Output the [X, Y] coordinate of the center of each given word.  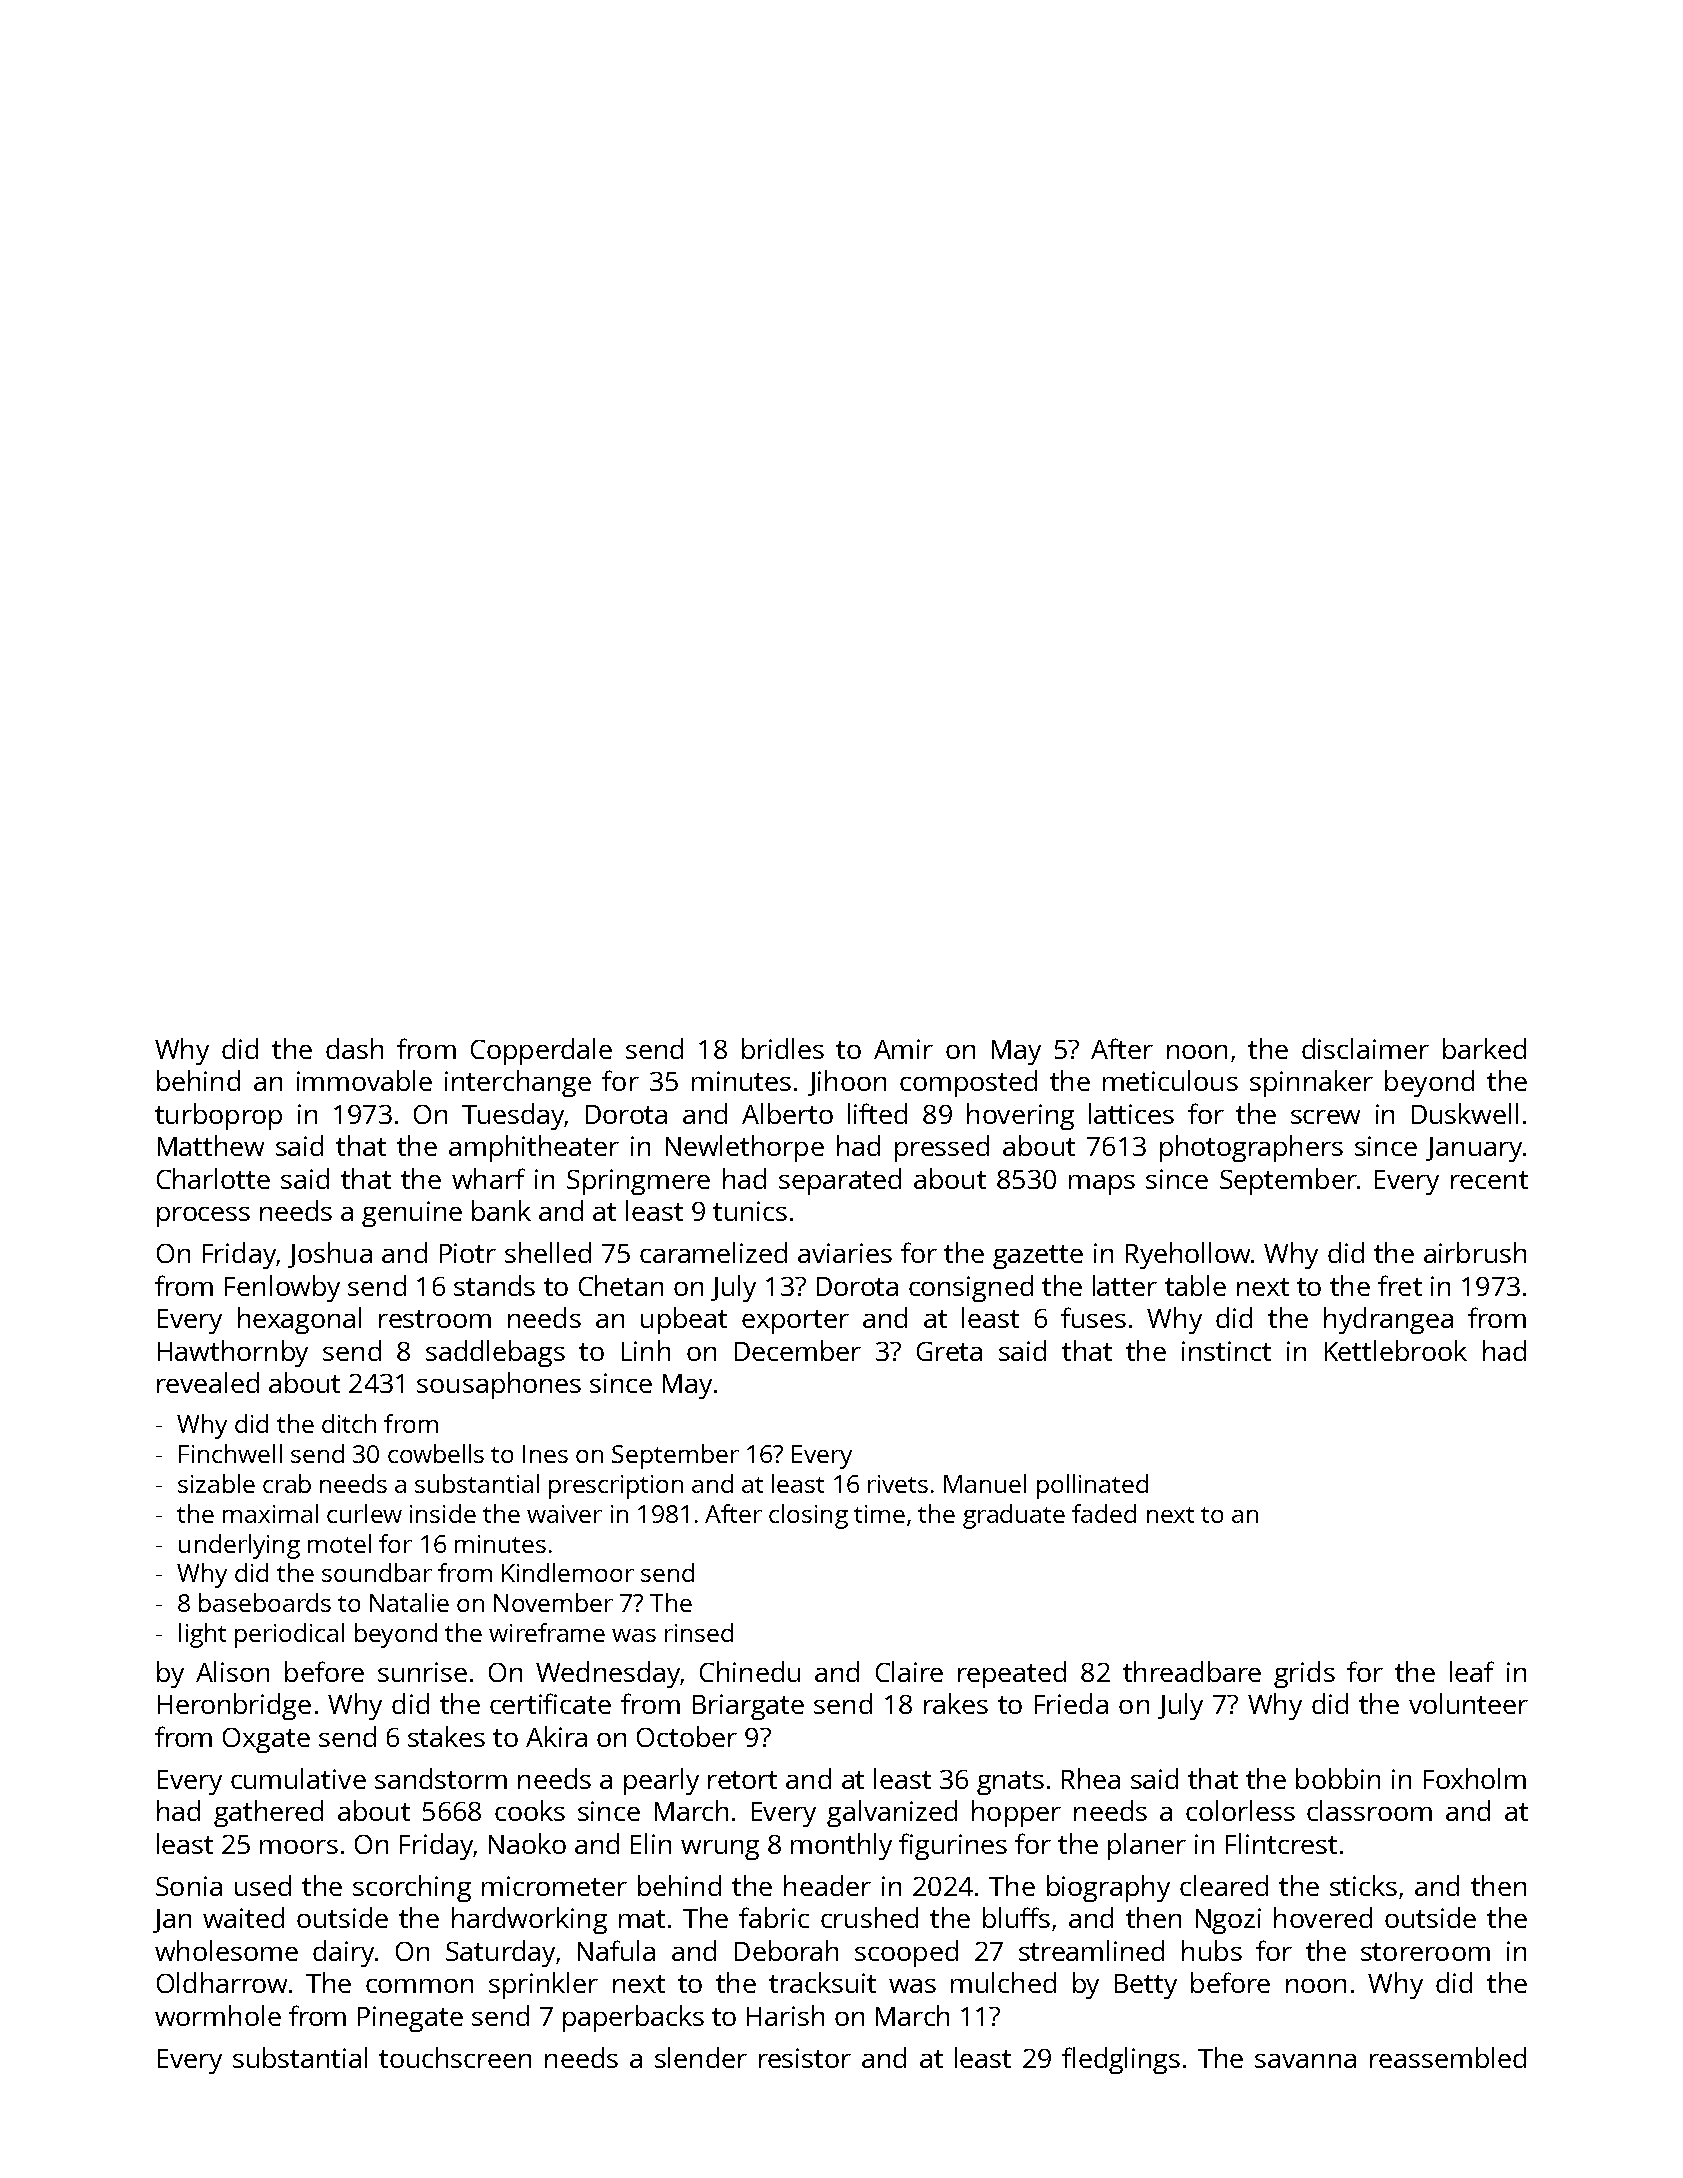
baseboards [265, 1602]
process [203, 1217]
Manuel [985, 1483]
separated [840, 1181]
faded [1104, 1513]
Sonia [189, 1886]
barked [1484, 1048]
